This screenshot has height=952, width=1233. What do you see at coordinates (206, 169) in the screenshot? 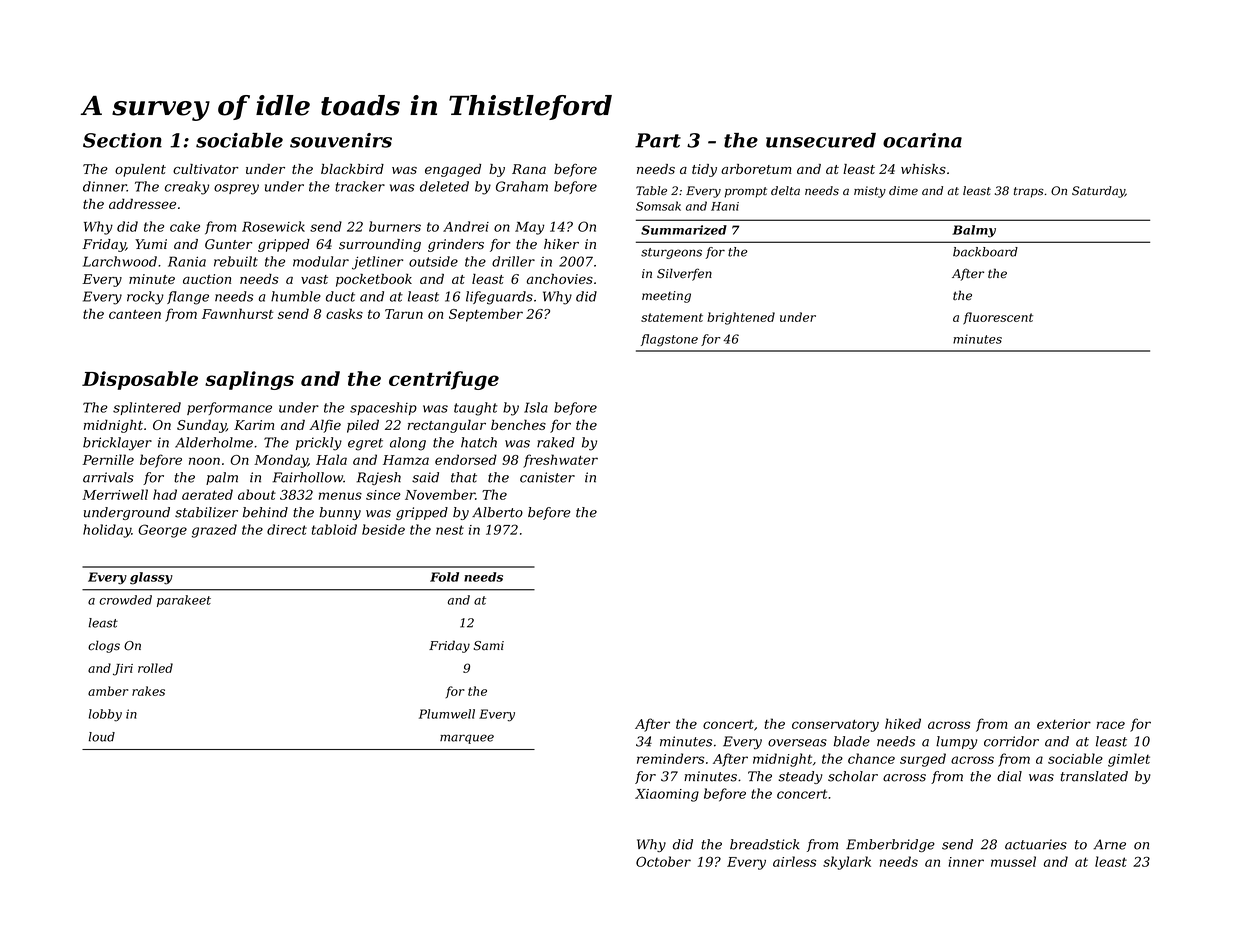
I see `cultivator` at bounding box center [206, 169].
